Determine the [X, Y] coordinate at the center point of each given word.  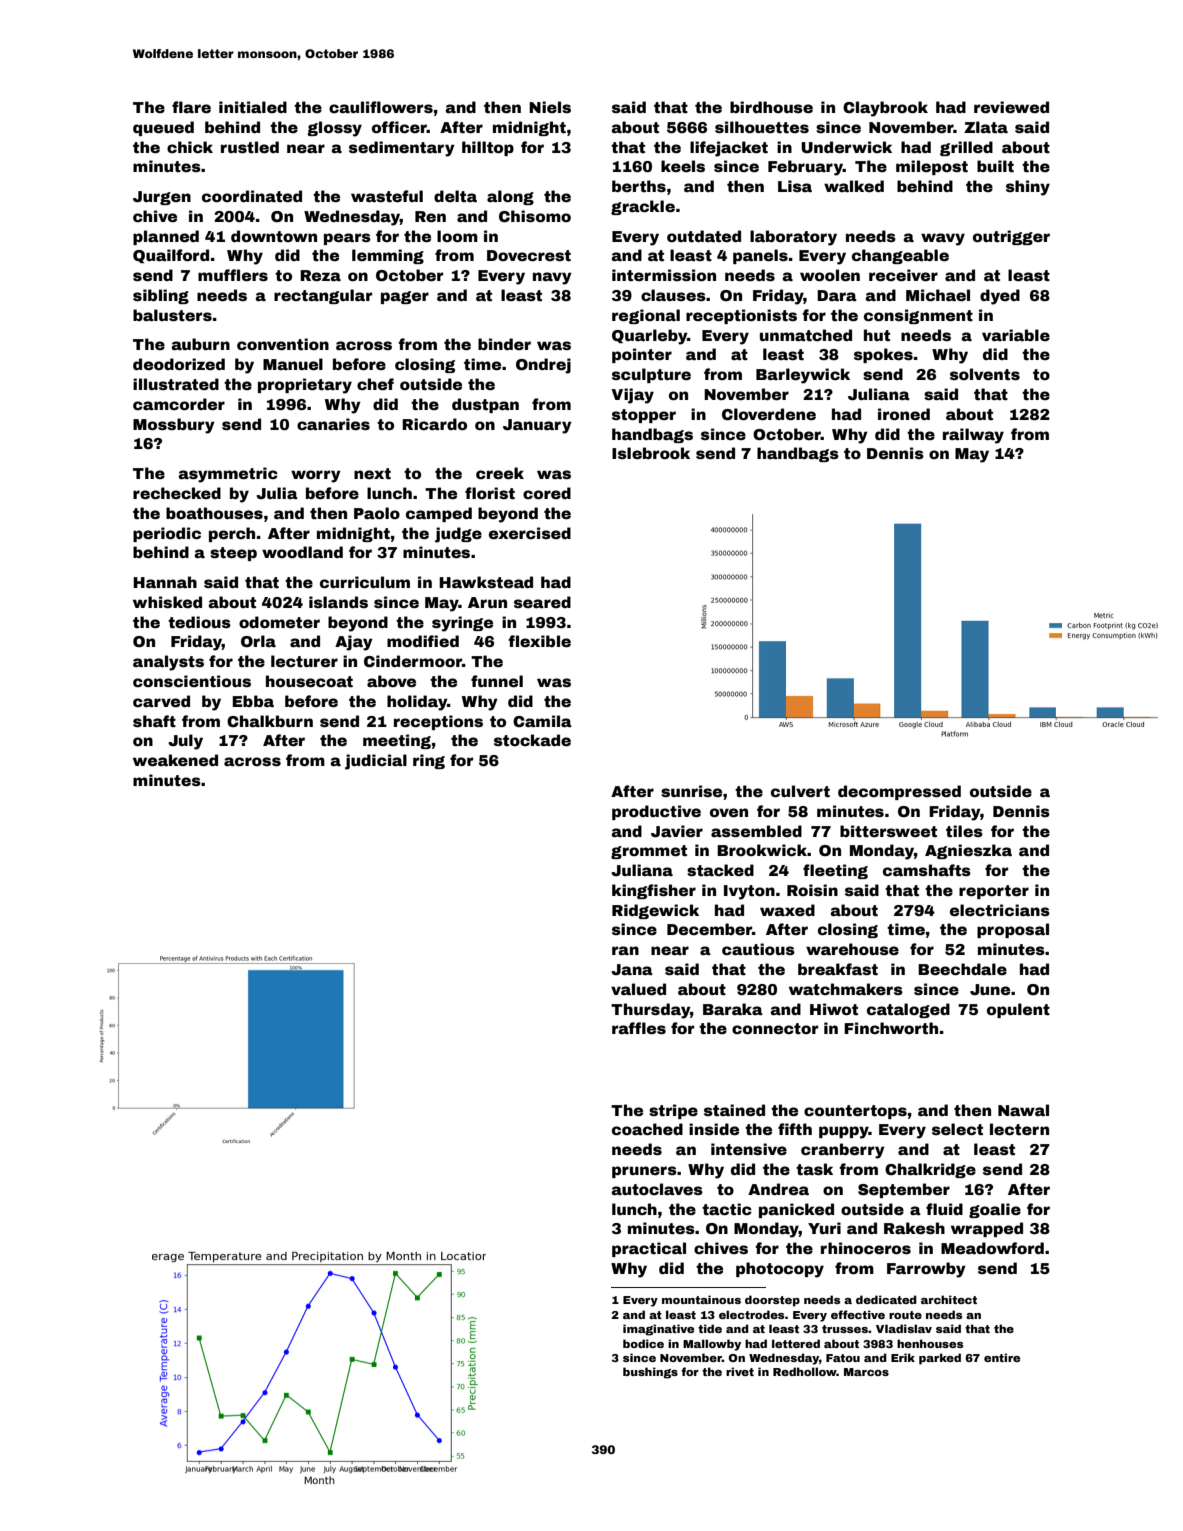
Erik [903, 1357]
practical [649, 1249]
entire [1002, 1357]
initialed [253, 107]
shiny [1028, 188]
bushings [650, 1373]
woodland [302, 552]
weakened [175, 760]
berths [639, 186]
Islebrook [651, 453]
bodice [643, 1343]
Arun [487, 602]
